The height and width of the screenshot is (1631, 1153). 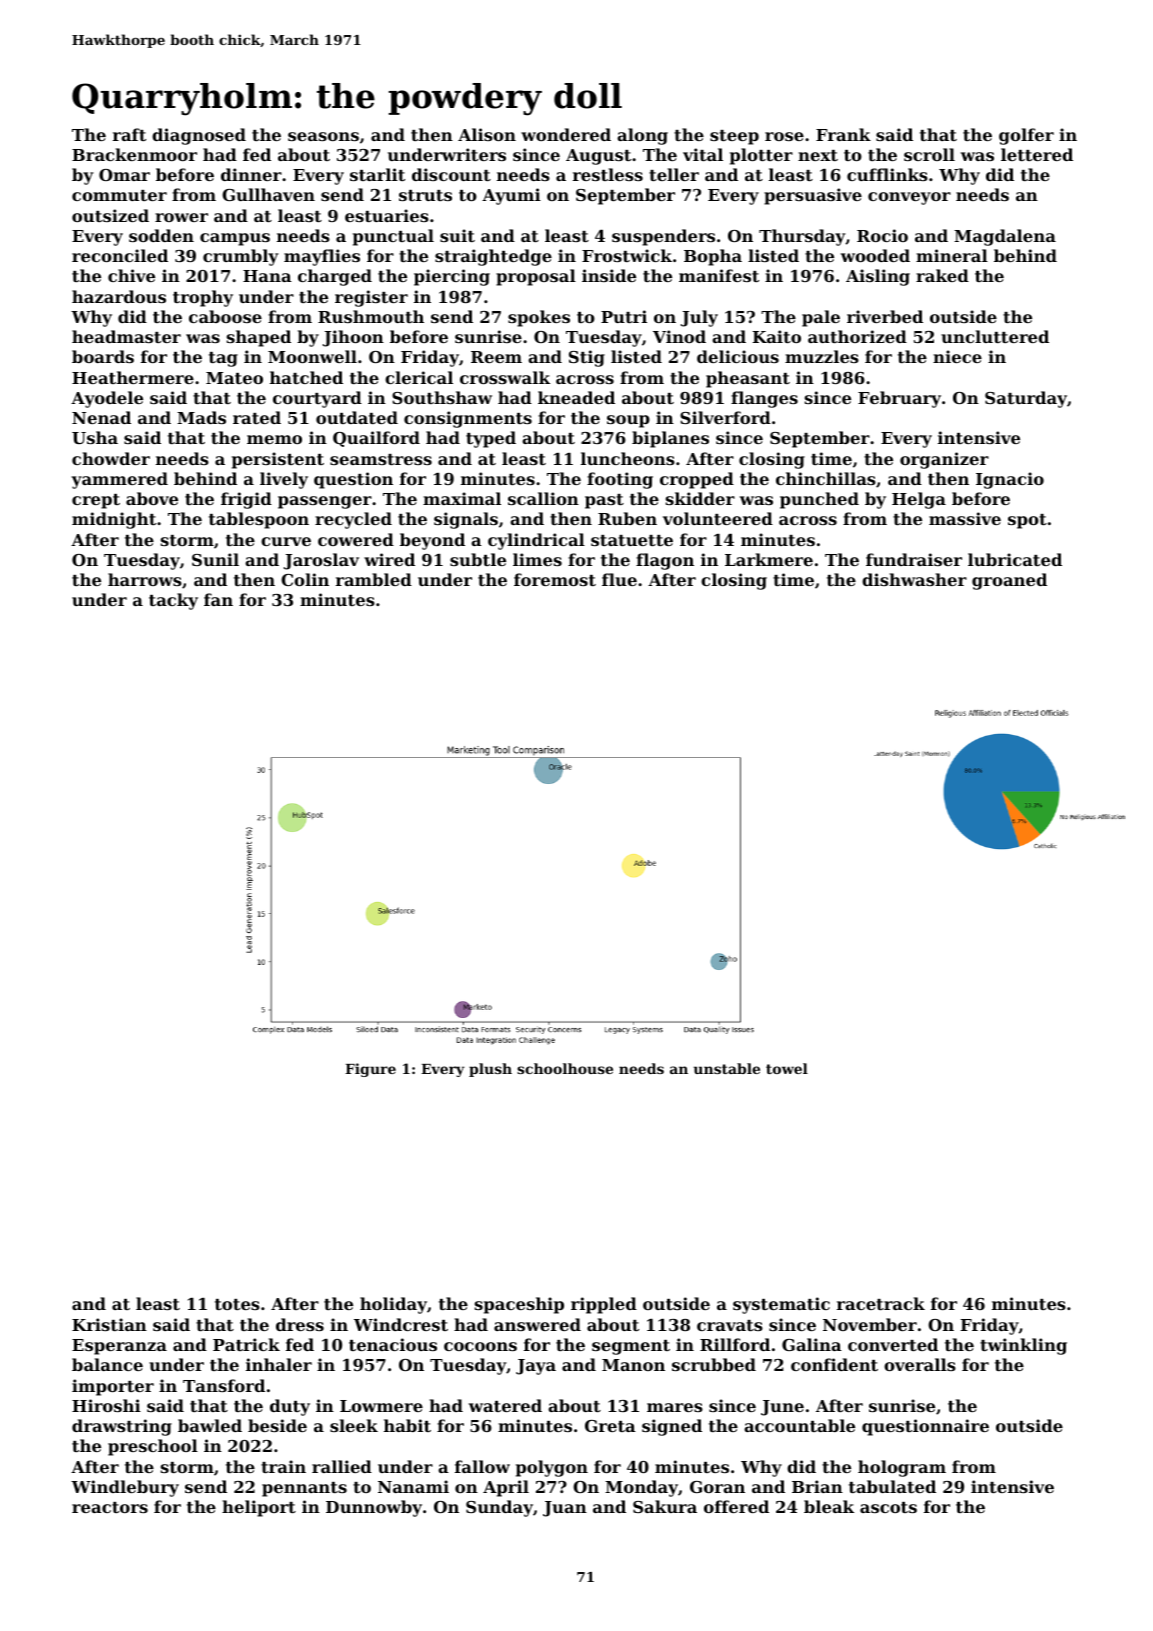 I want to click on Windlebury, so click(x=125, y=1488).
